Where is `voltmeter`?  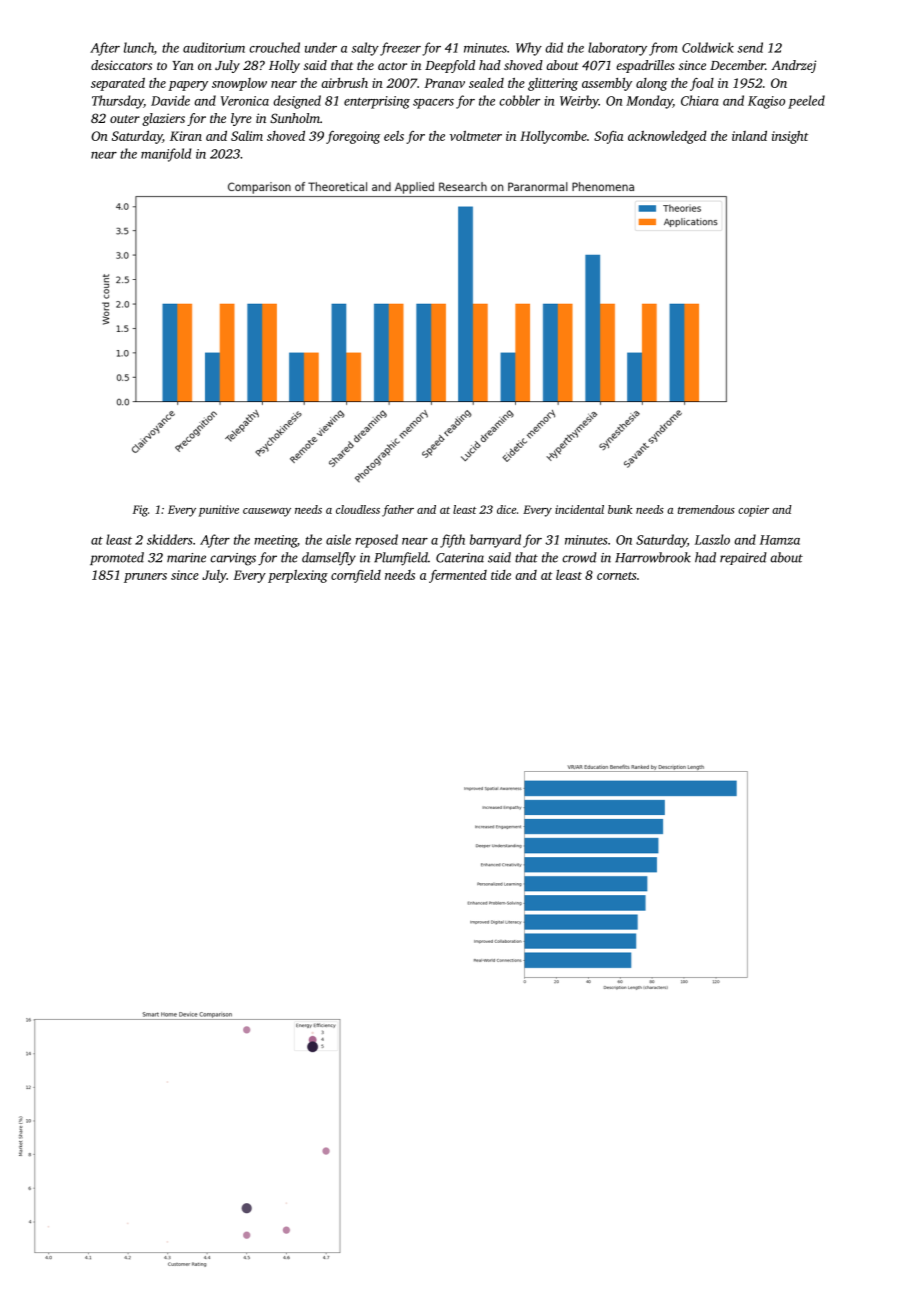
voltmeter is located at coordinates (476, 136).
